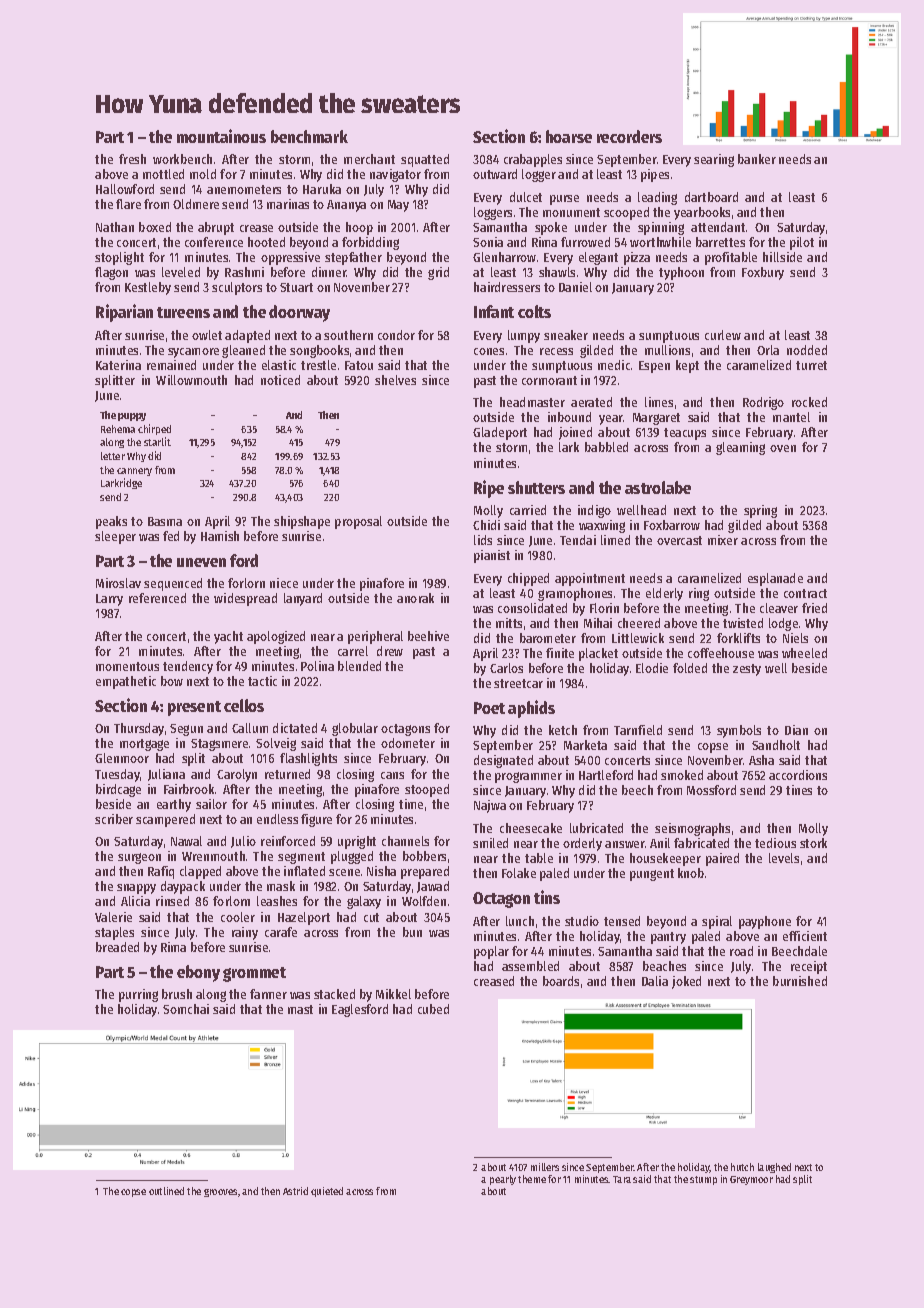 The width and height of the screenshot is (924, 1308). Describe the element at coordinates (288, 204) in the screenshot. I see `marinas` at that location.
